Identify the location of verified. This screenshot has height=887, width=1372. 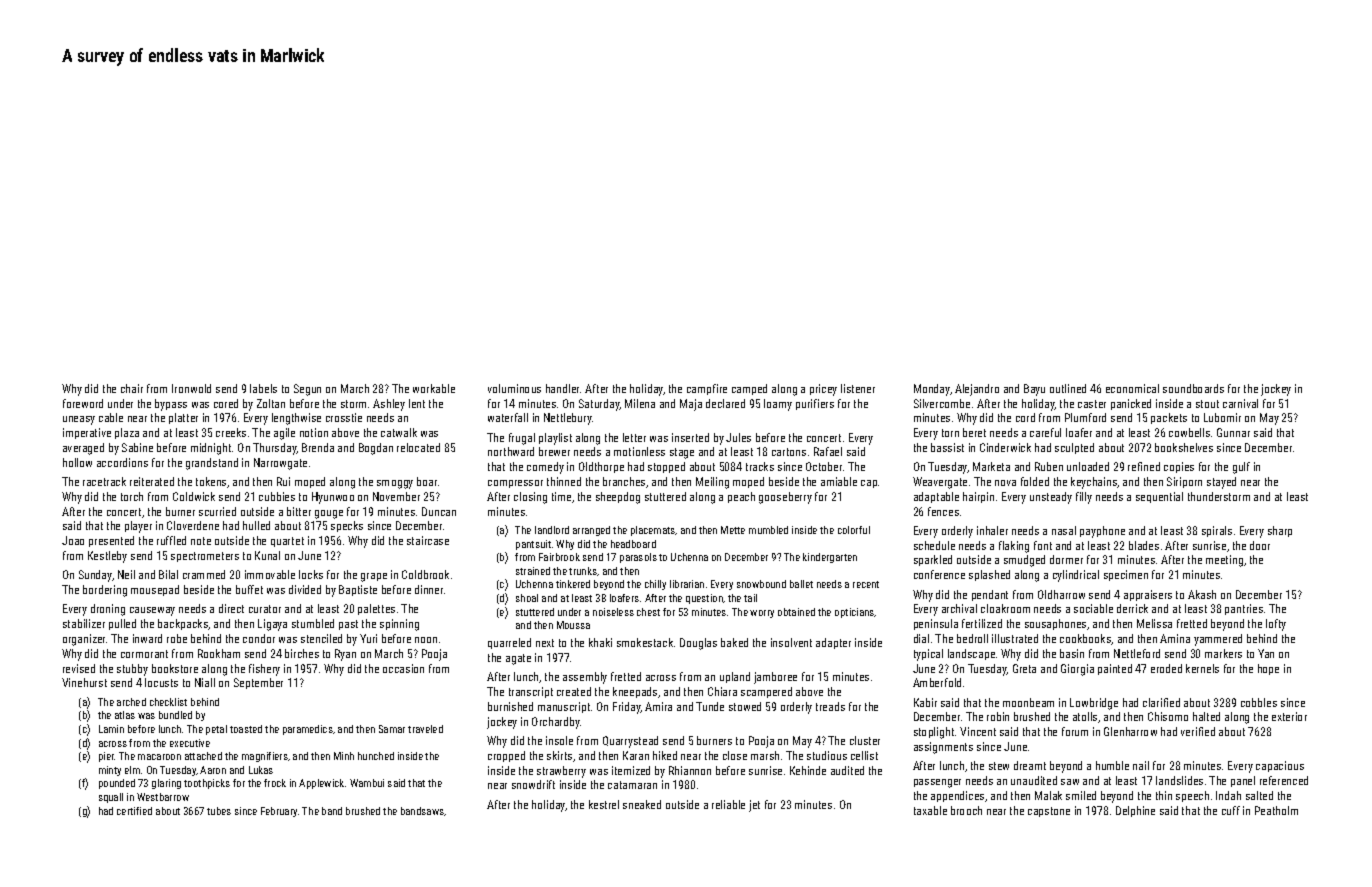
(1198, 731).
